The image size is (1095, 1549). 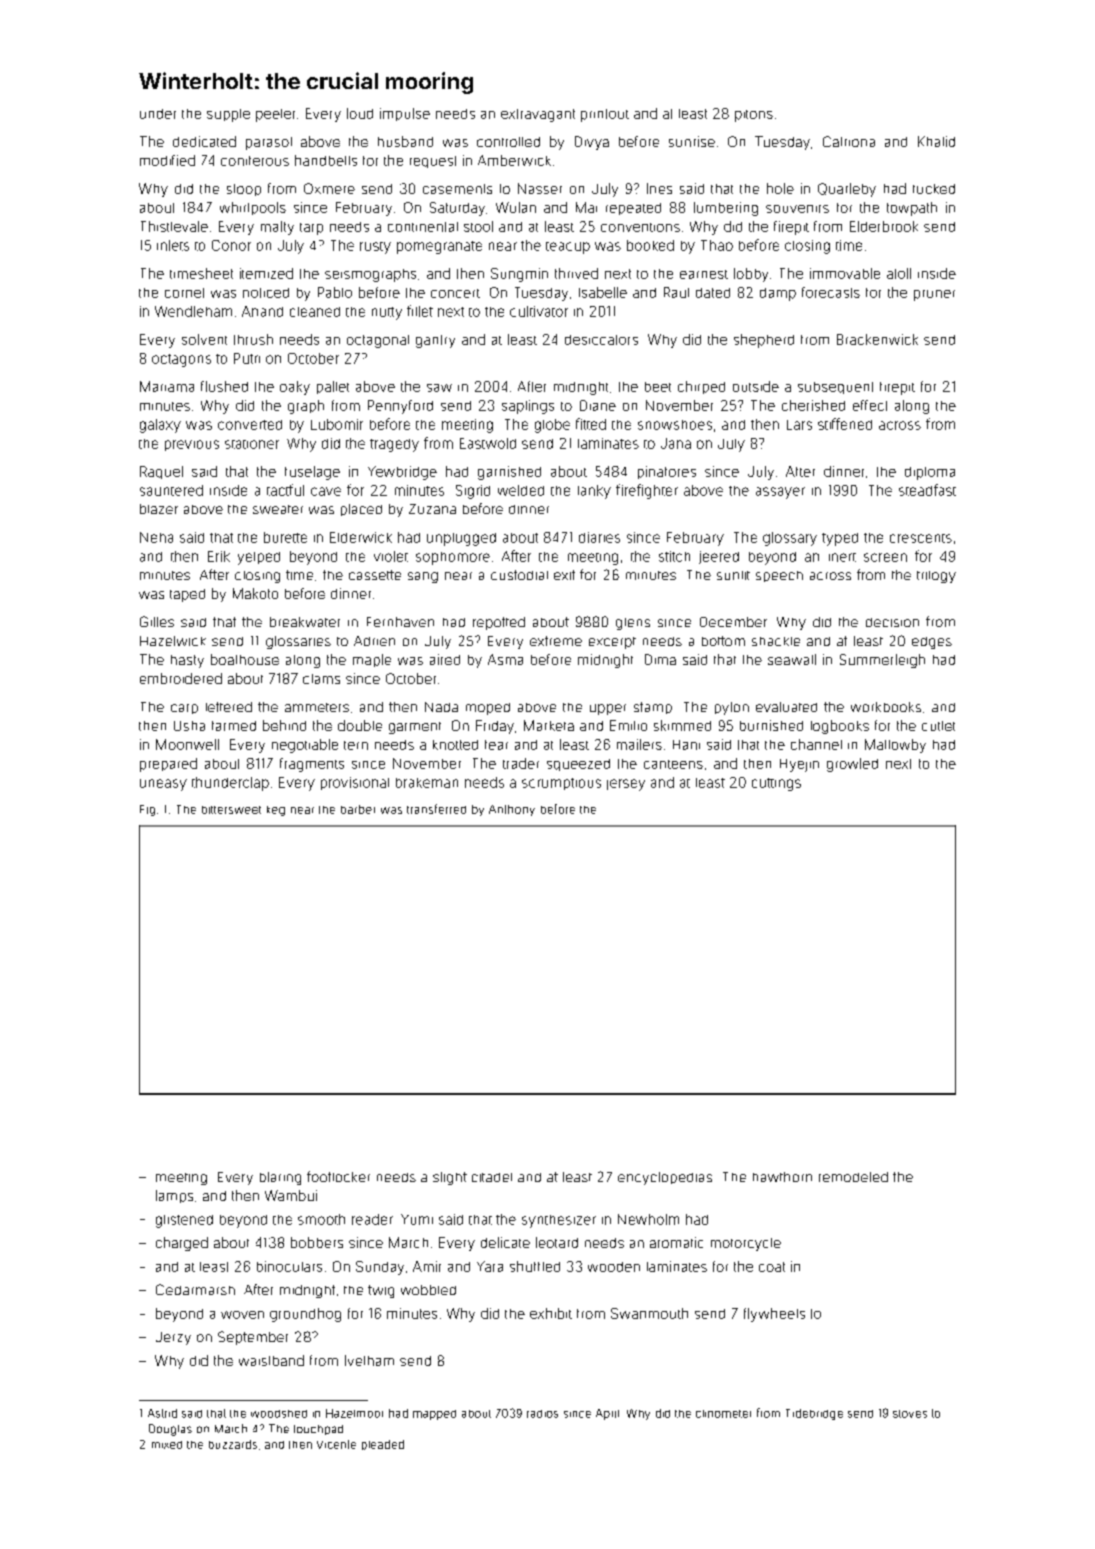 I want to click on exhibit, so click(x=551, y=1313).
